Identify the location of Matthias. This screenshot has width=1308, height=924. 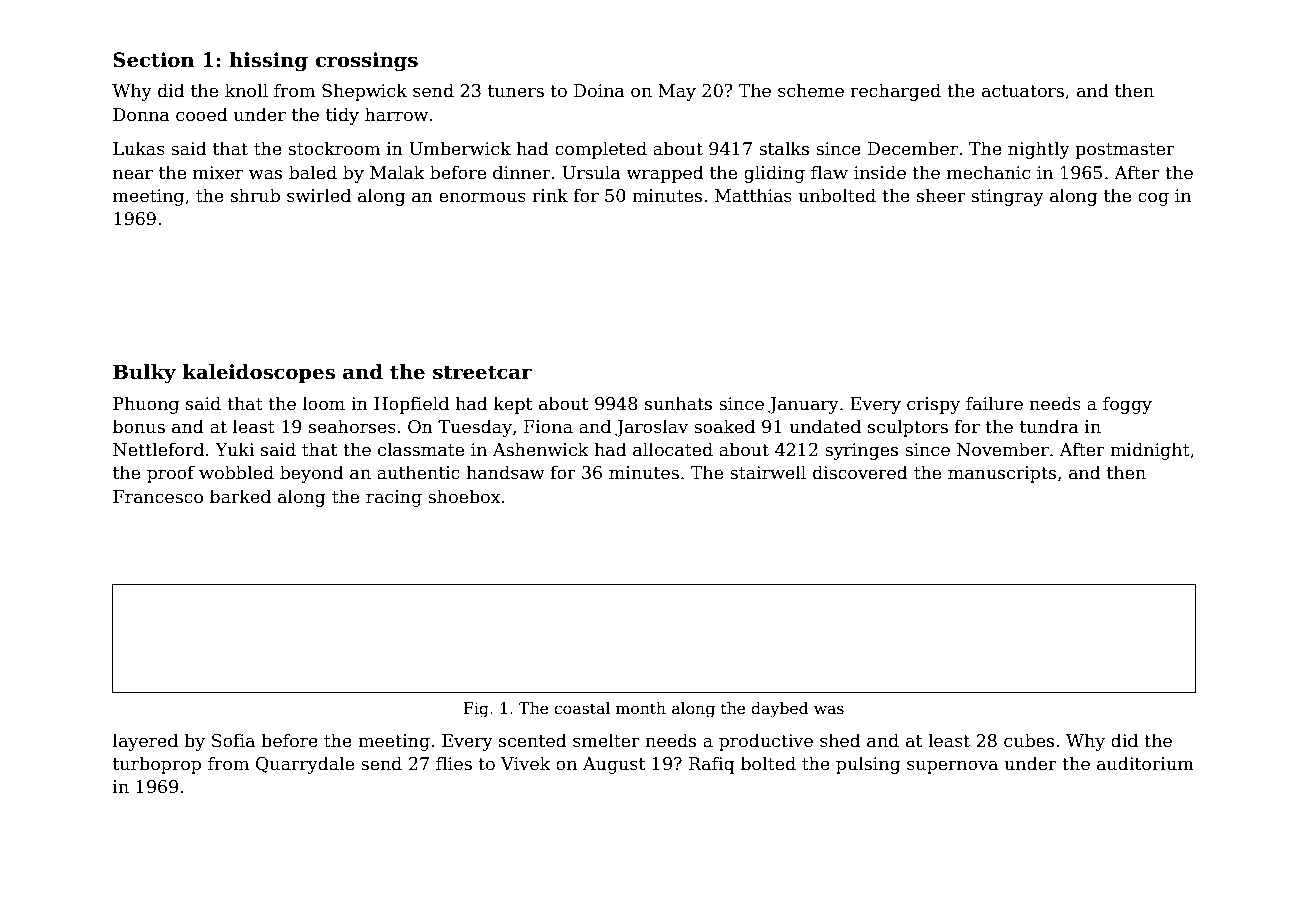
(753, 195).
